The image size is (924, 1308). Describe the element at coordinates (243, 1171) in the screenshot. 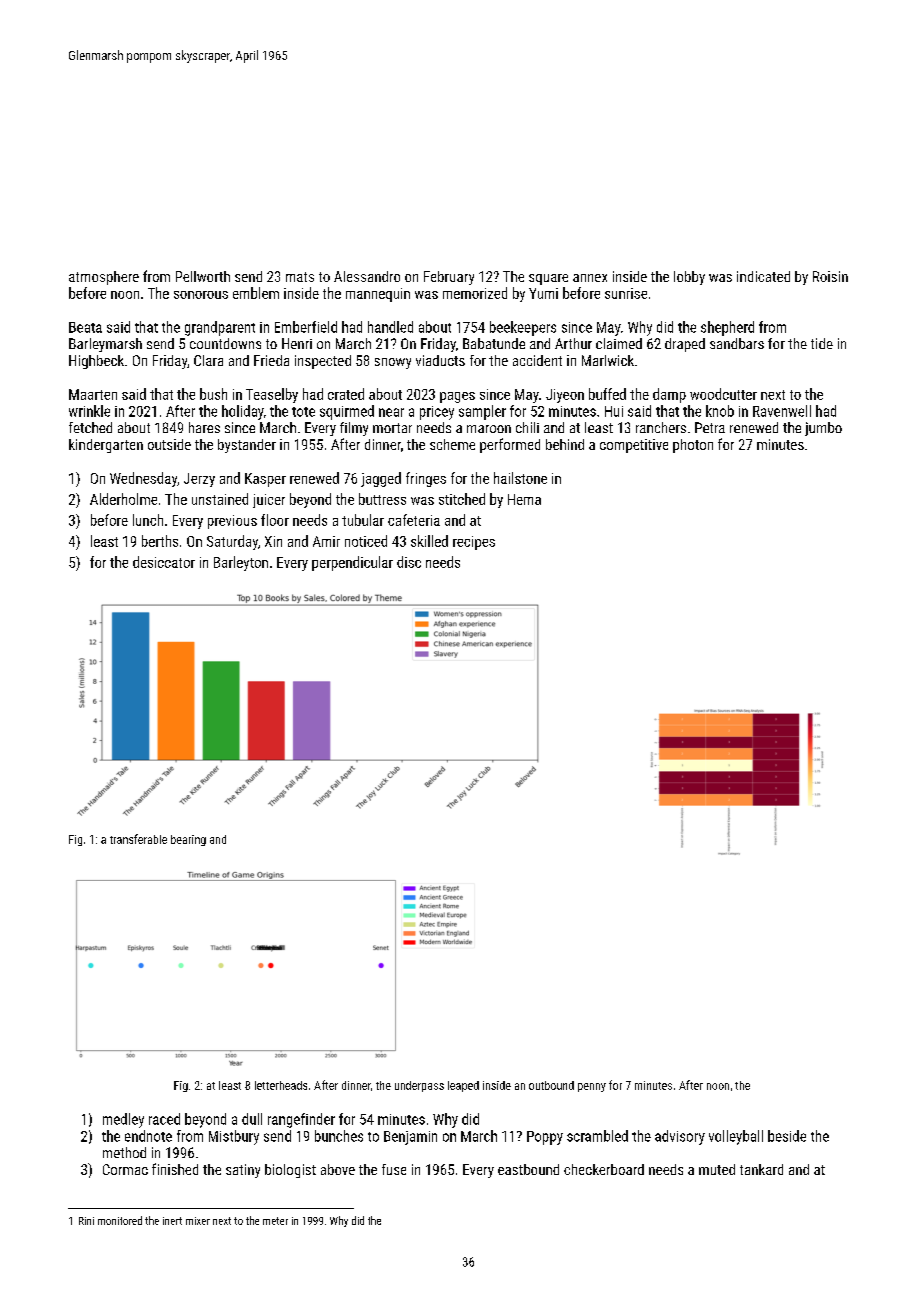

I see `satiny` at that location.
